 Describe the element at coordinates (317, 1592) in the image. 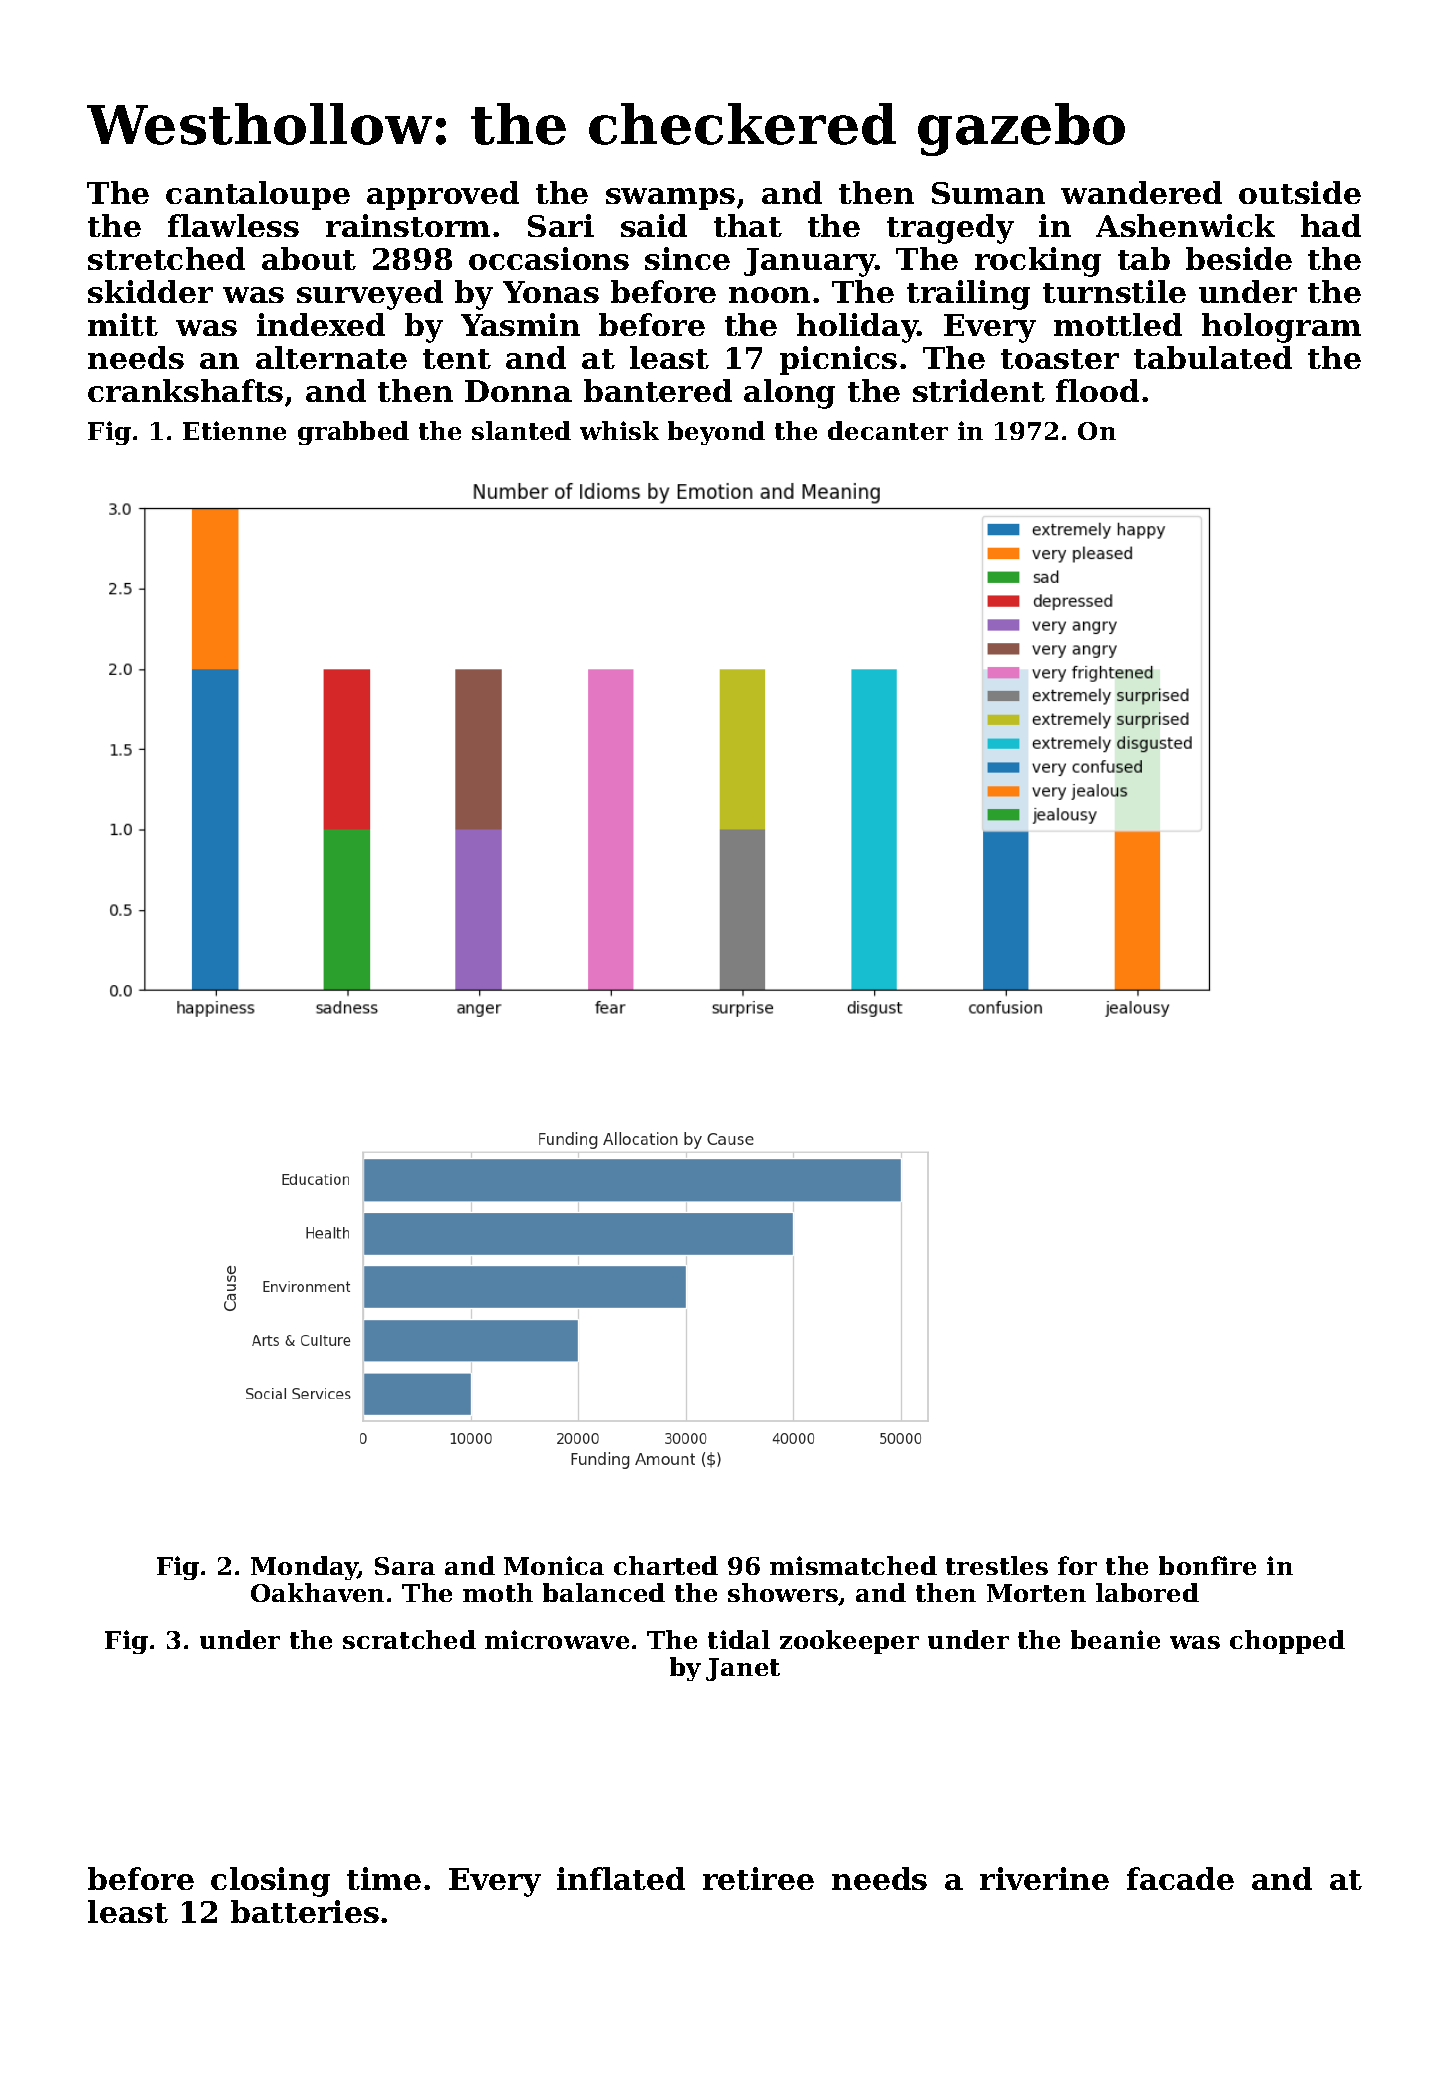

I see `Oakhaven` at that location.
